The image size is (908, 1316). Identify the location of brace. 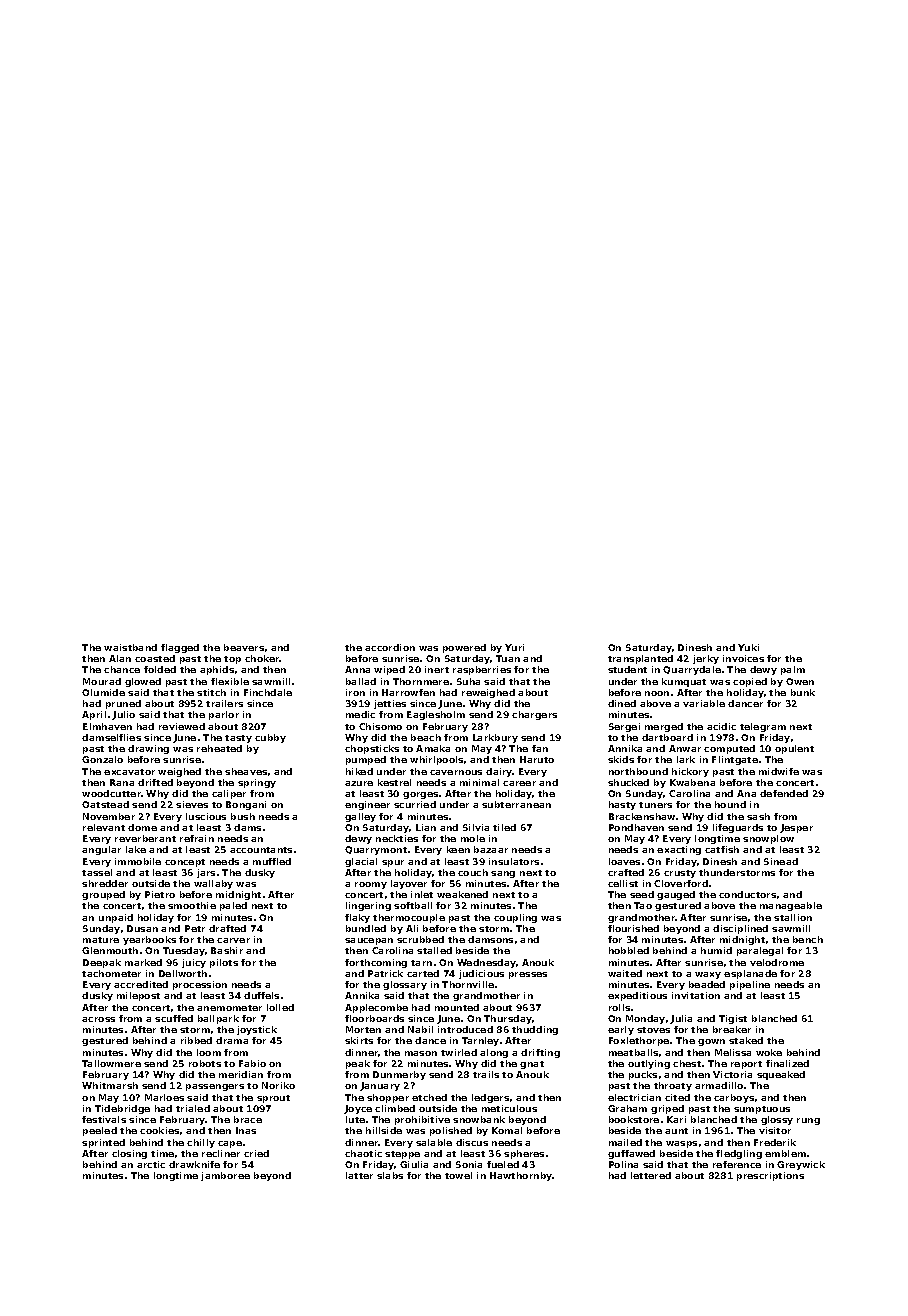
(248, 1119).
